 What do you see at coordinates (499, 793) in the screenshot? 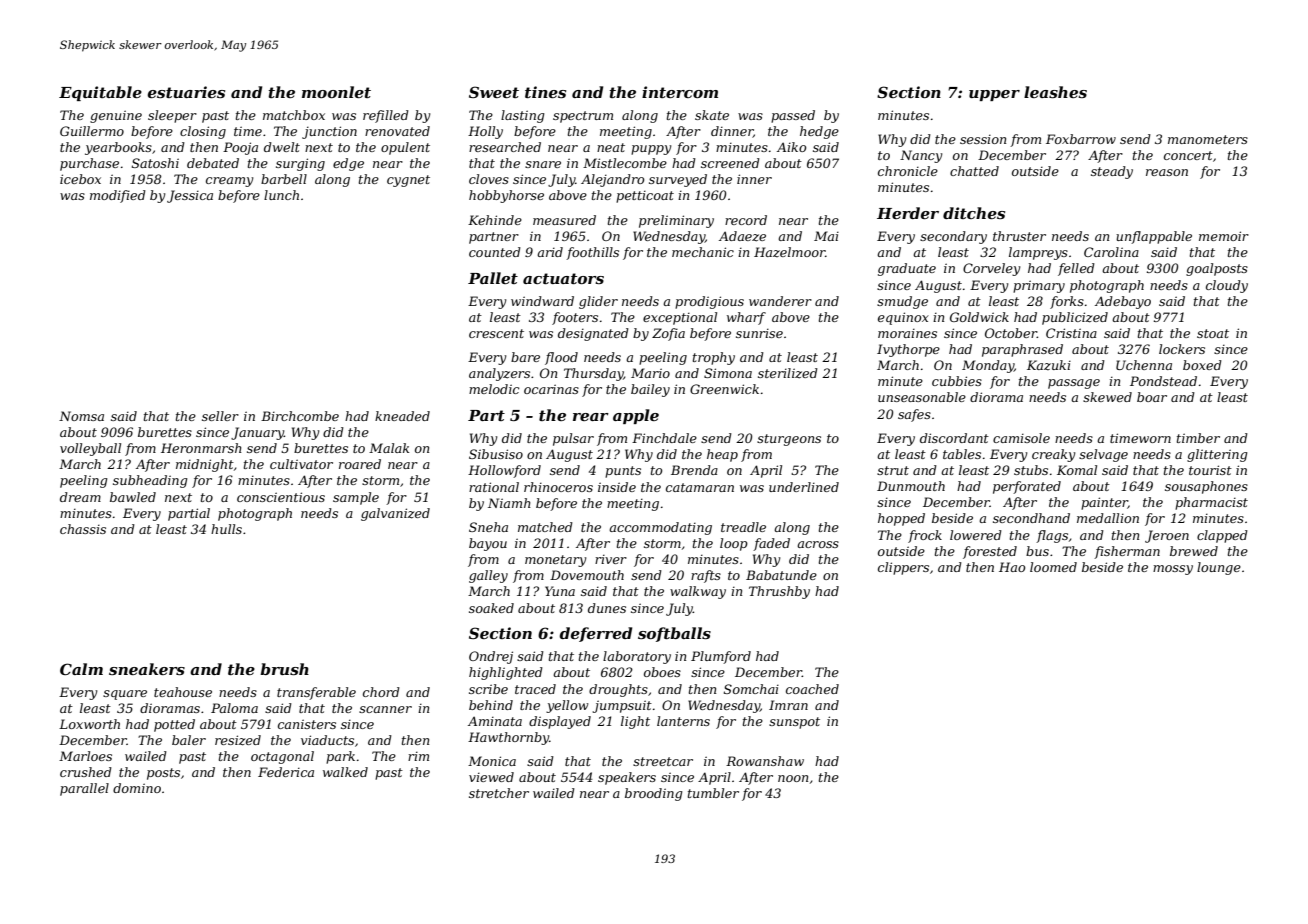
I see `stretcher` at bounding box center [499, 793].
